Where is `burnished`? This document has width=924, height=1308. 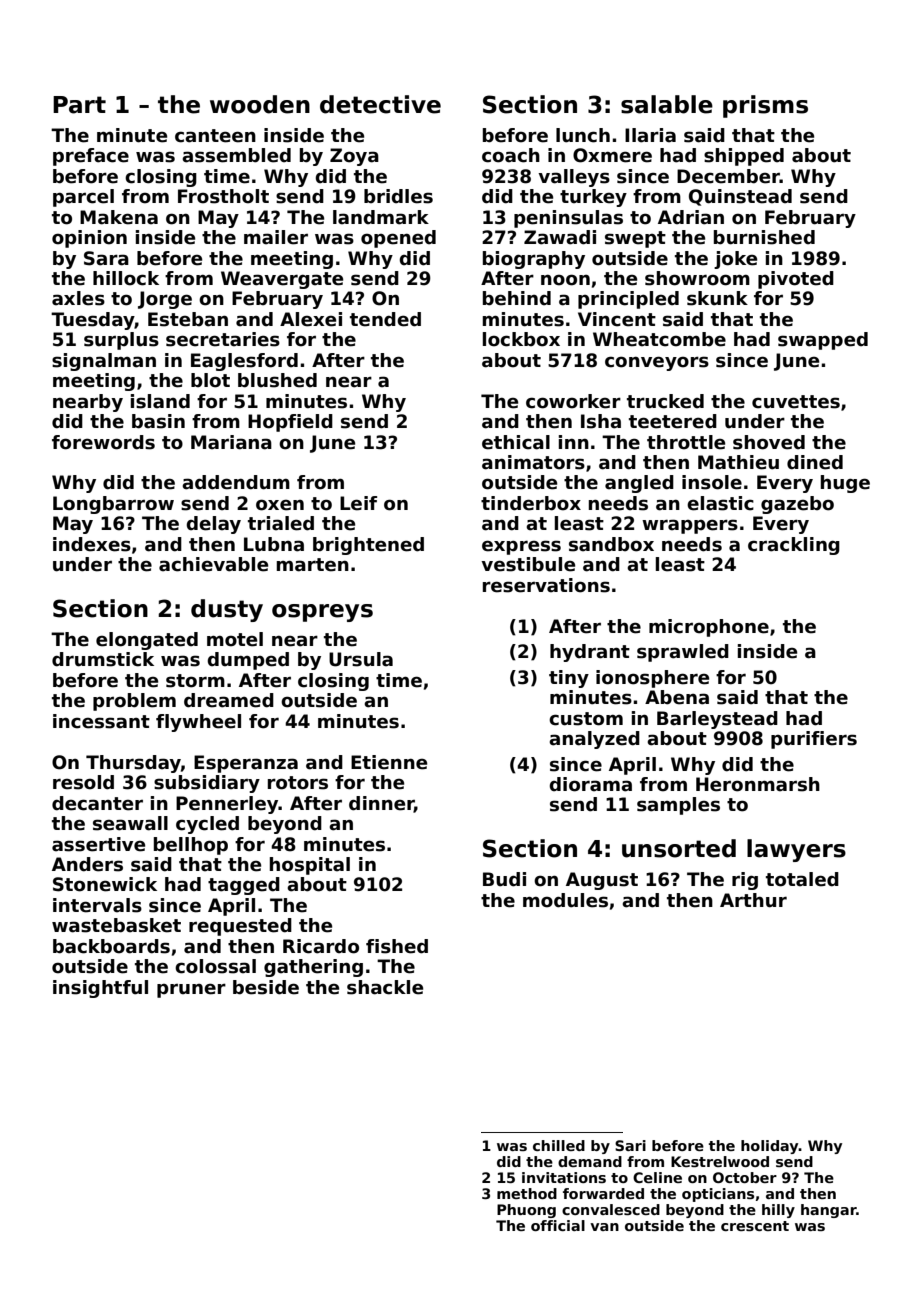
burnished is located at coordinates (764, 237).
